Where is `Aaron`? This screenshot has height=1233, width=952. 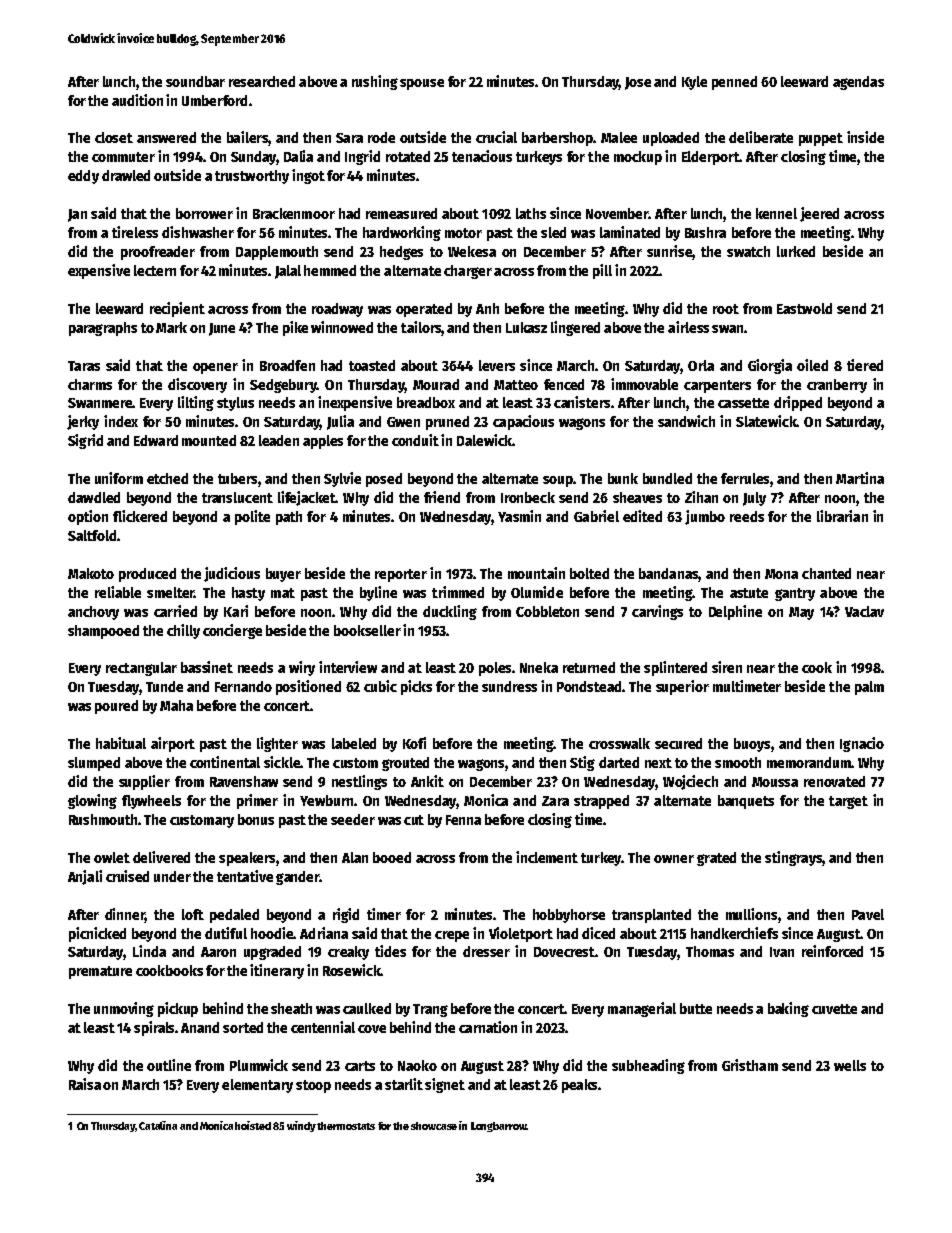 Aaron is located at coordinates (218, 952).
